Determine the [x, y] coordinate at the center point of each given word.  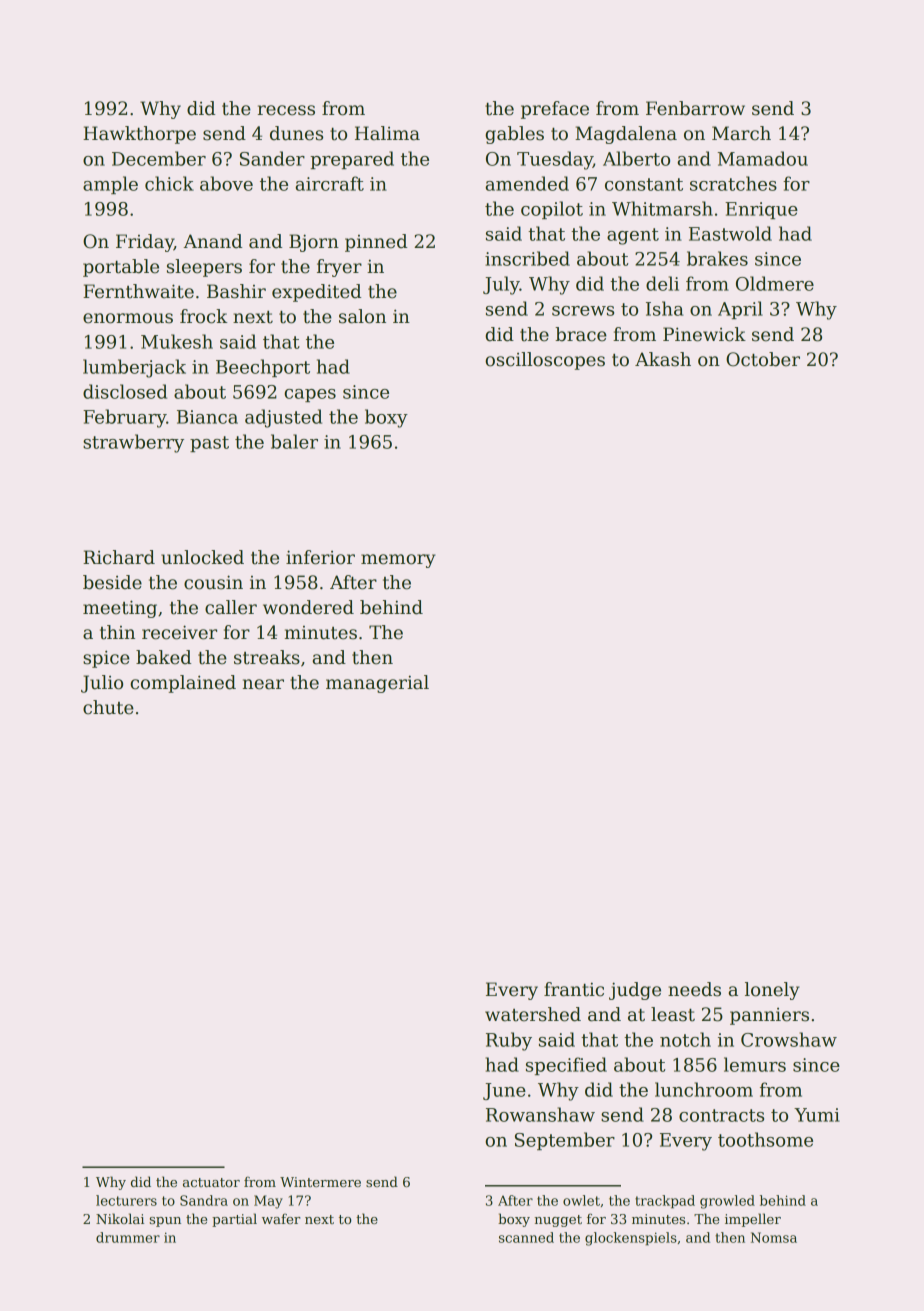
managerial [377, 684]
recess [286, 110]
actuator [211, 1182]
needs [694, 989]
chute [108, 707]
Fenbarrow [695, 108]
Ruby [509, 1041]
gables [514, 135]
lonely [772, 991]
